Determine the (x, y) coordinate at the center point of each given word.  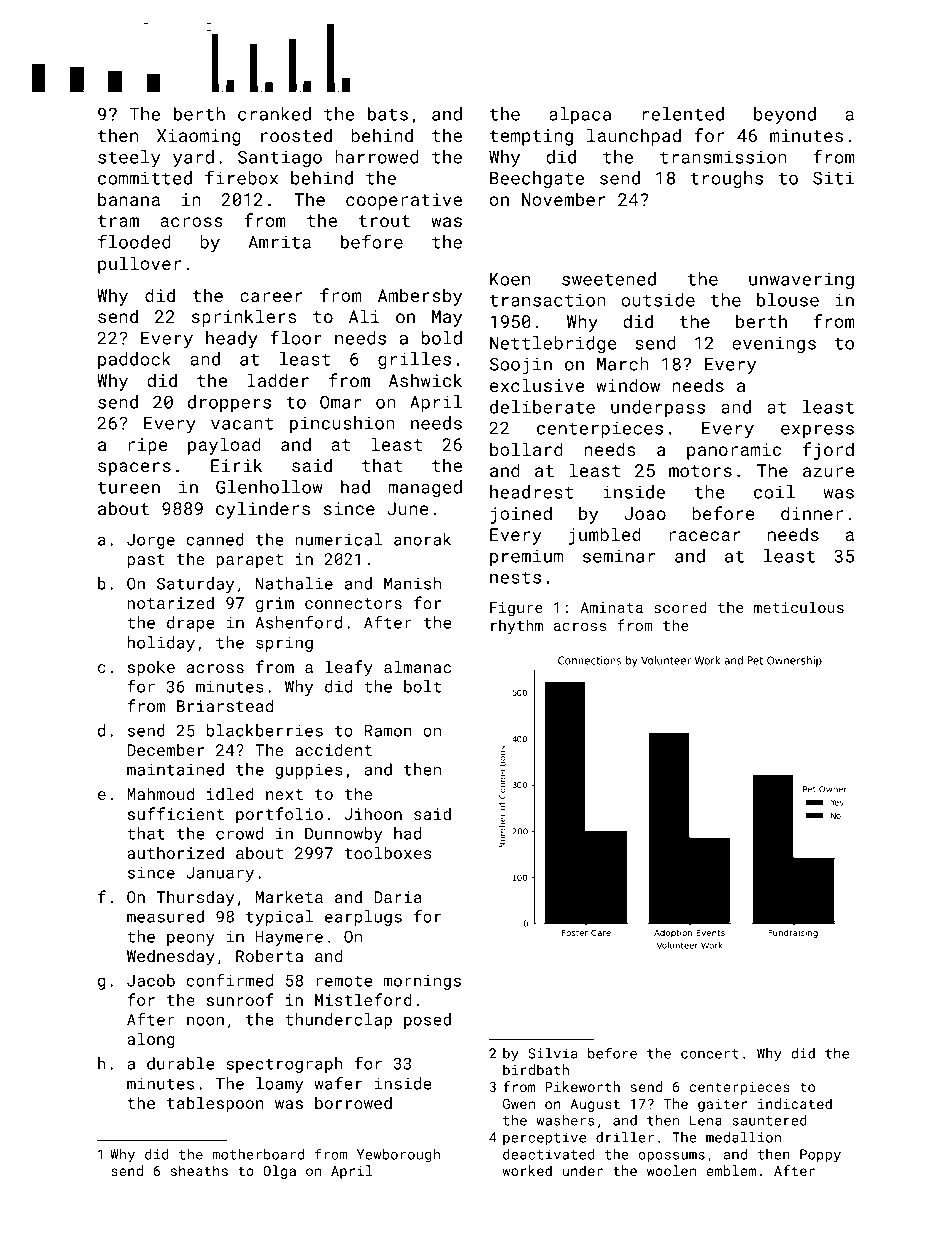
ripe (148, 446)
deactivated (549, 1154)
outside (658, 300)
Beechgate (537, 179)
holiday (161, 644)
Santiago (280, 158)
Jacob (151, 980)
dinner (812, 513)
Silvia (552, 1053)
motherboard (258, 1154)
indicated (795, 1103)
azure (828, 472)
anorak (422, 539)
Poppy (820, 1156)
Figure (516, 609)
